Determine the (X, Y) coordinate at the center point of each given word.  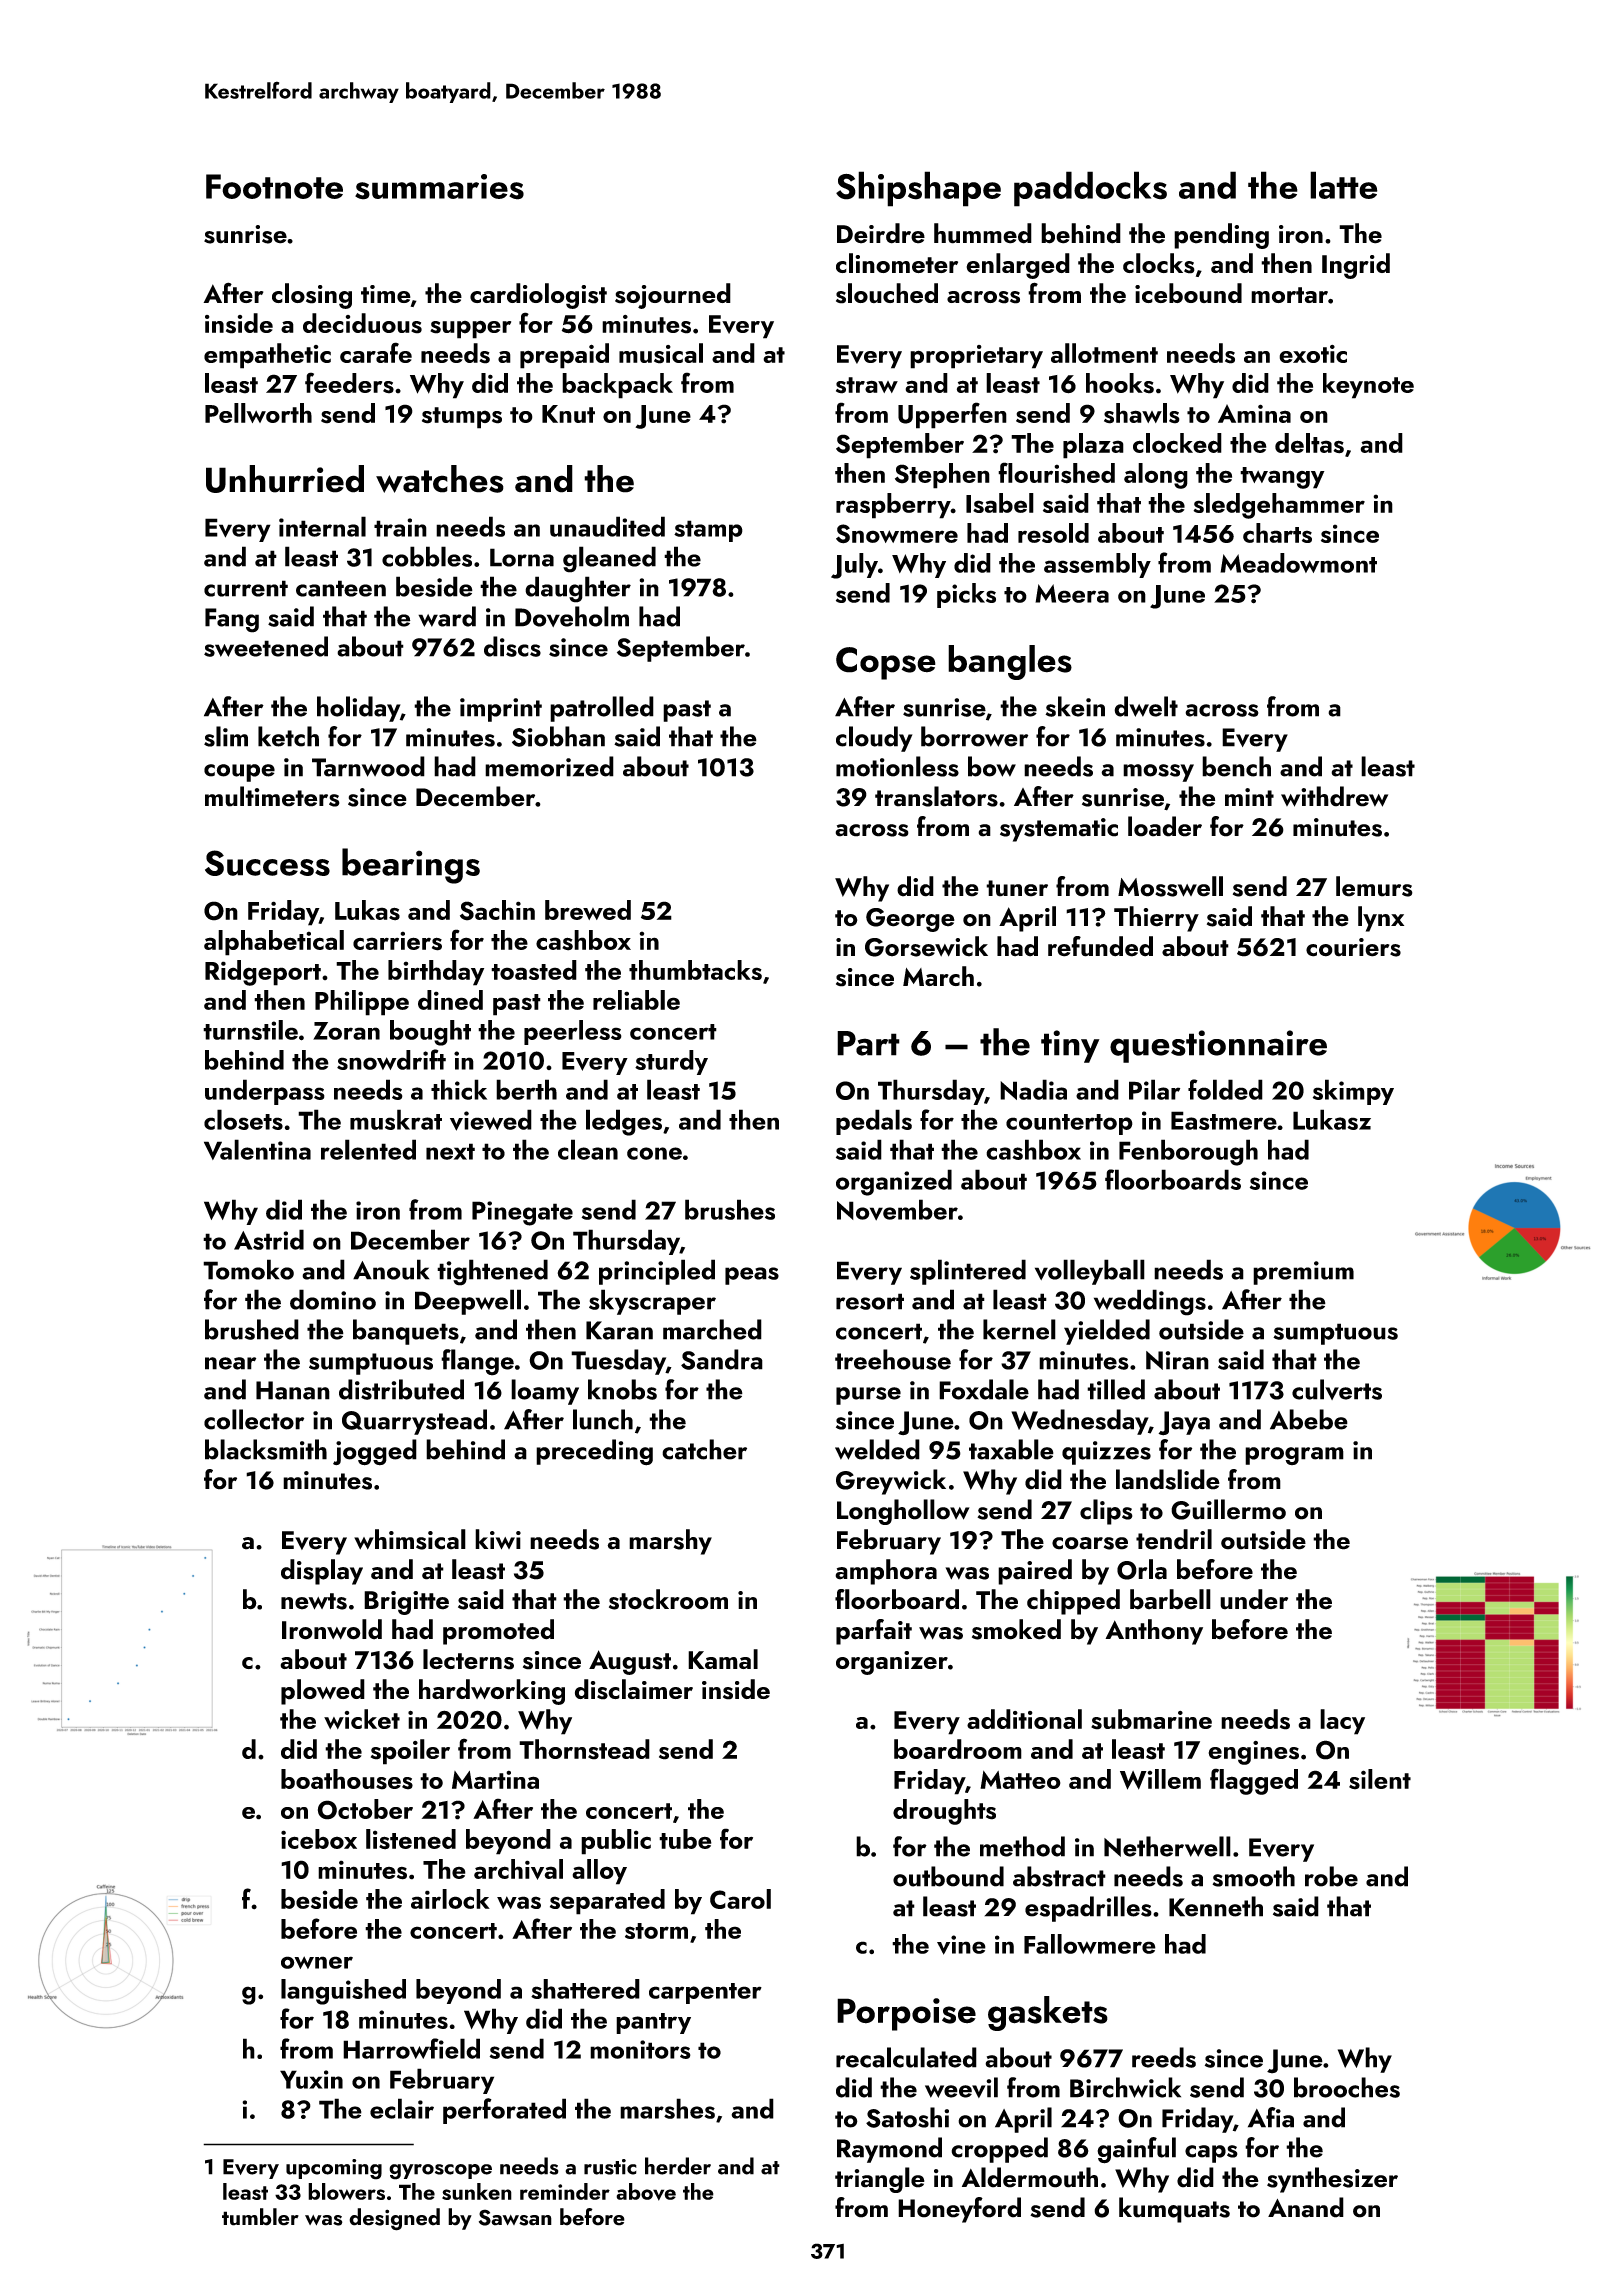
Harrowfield (411, 2048)
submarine (1151, 1719)
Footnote (274, 186)
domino (333, 1299)
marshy (670, 1542)
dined (450, 1000)
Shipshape (918, 189)
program (1294, 1456)
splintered (968, 1272)
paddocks (1090, 189)
